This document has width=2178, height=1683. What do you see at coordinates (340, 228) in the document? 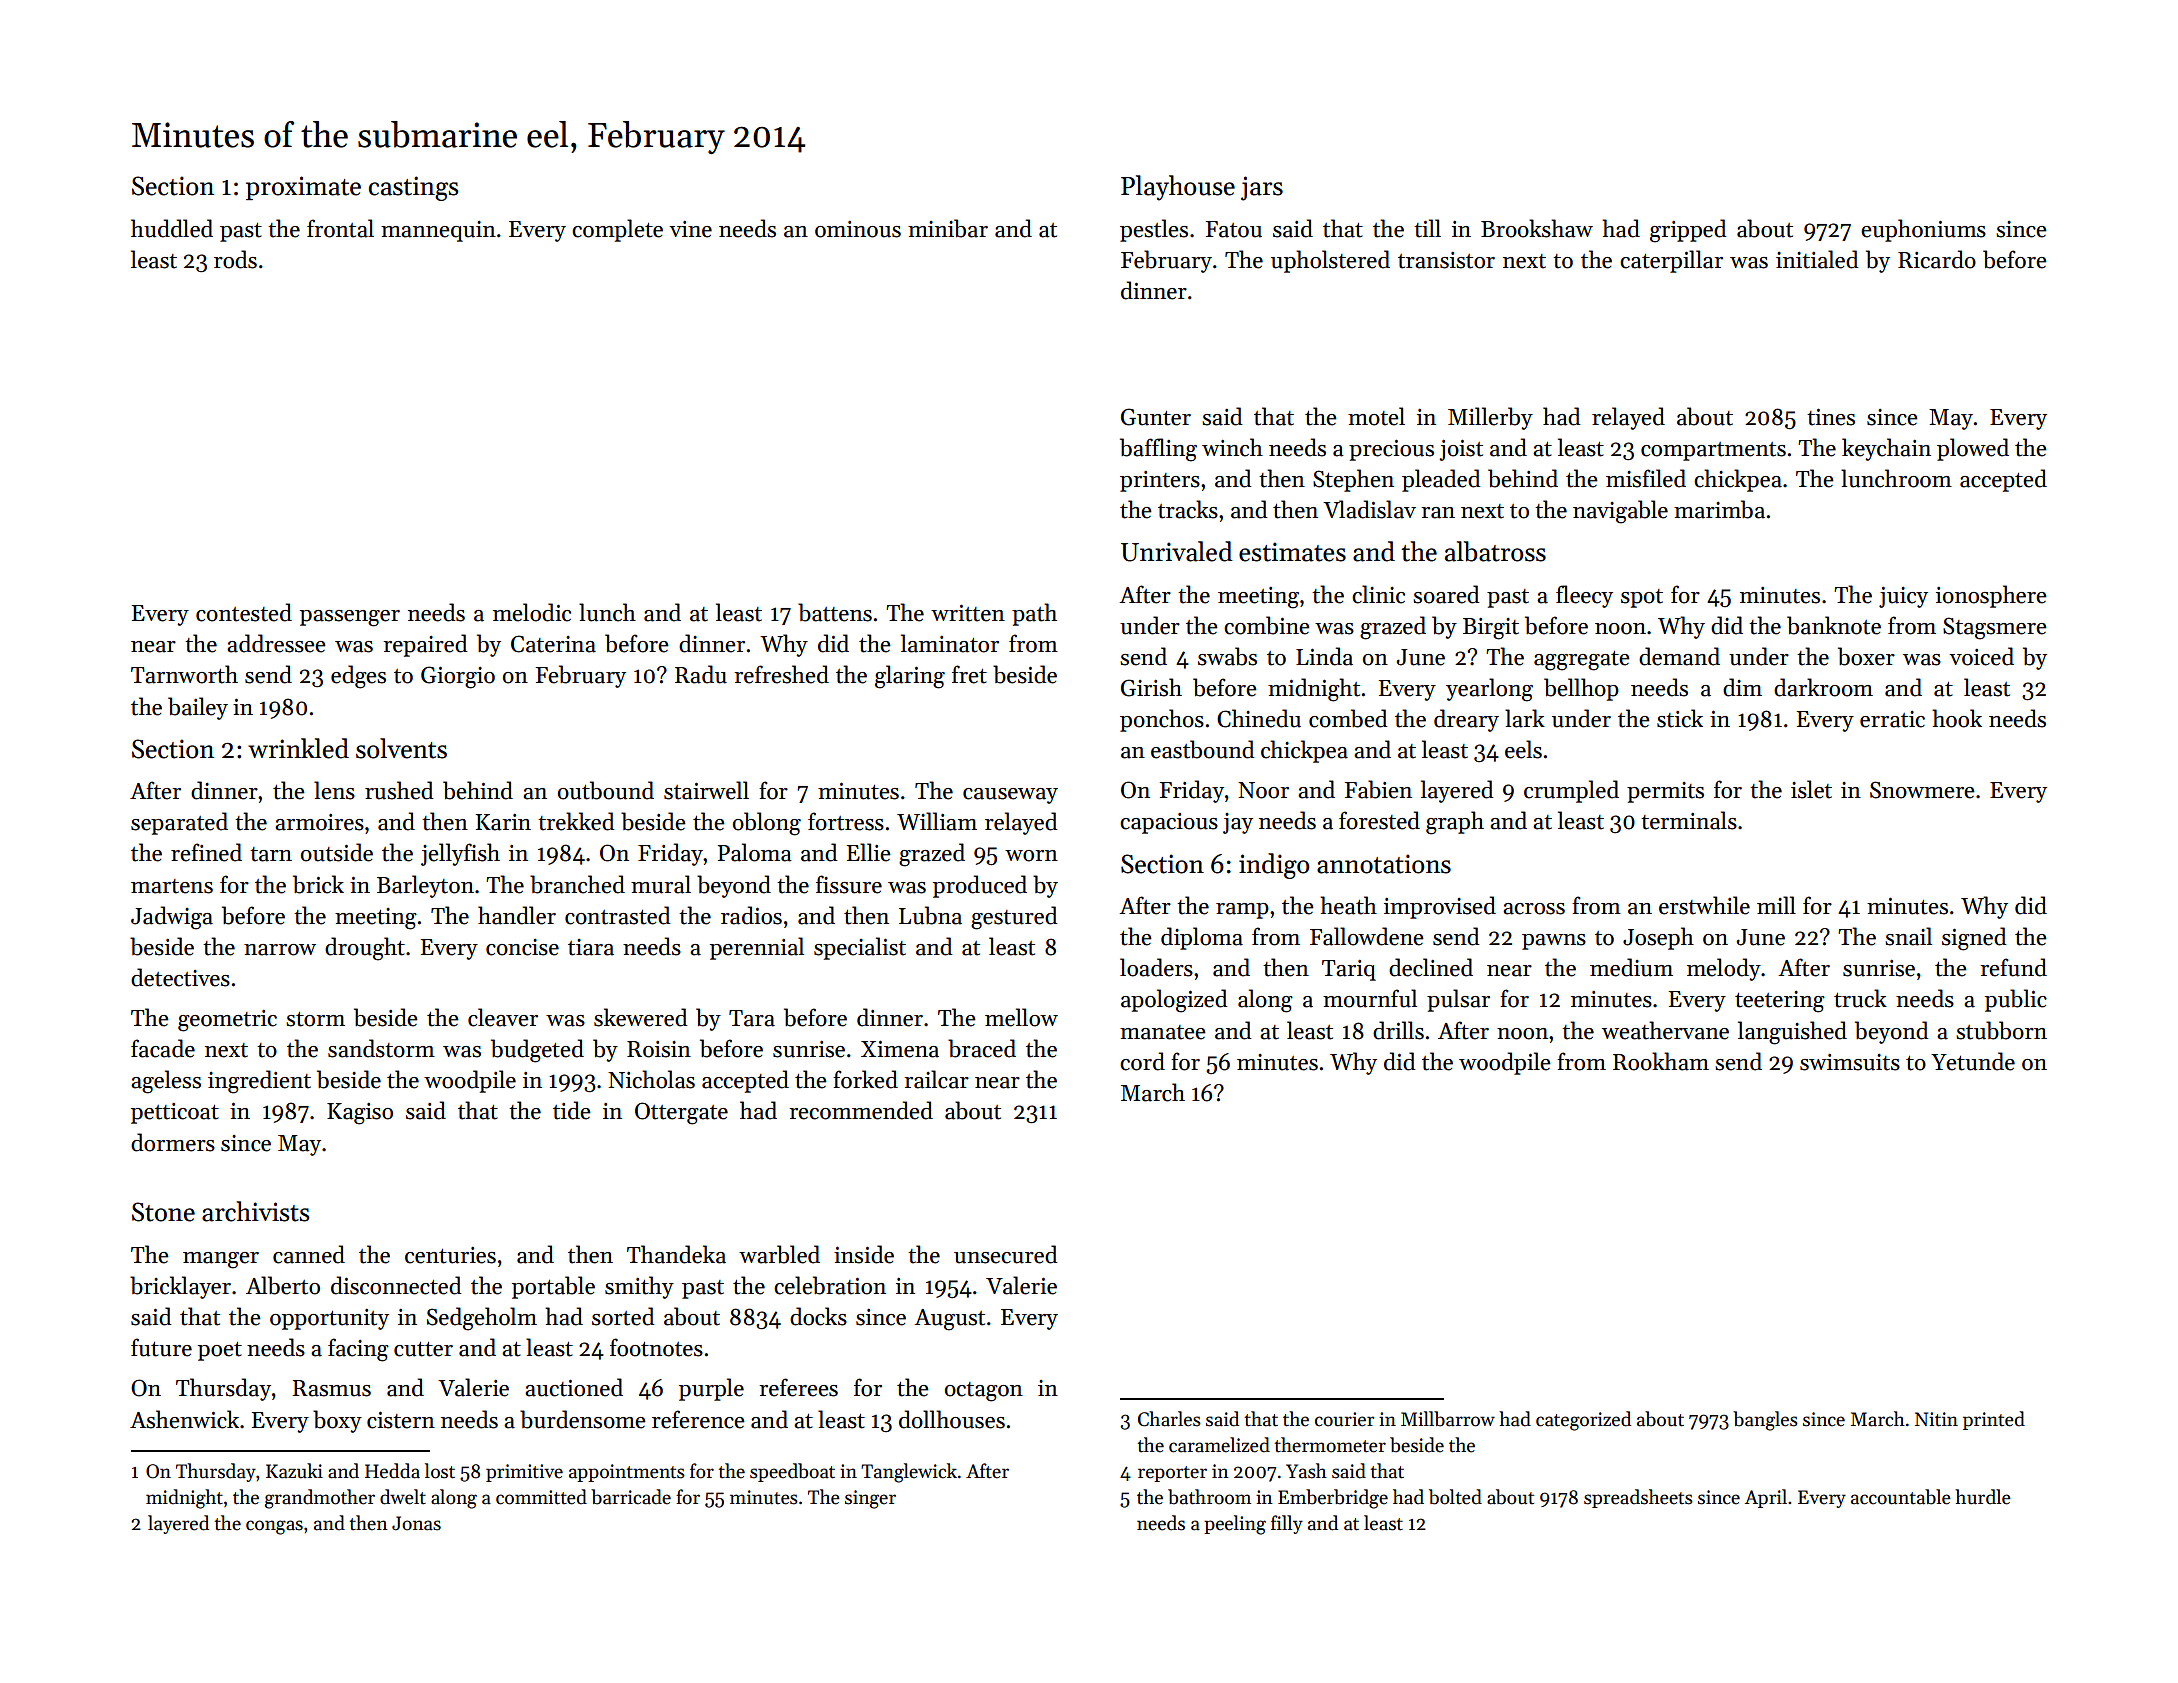
I see `frontal` at bounding box center [340, 228].
